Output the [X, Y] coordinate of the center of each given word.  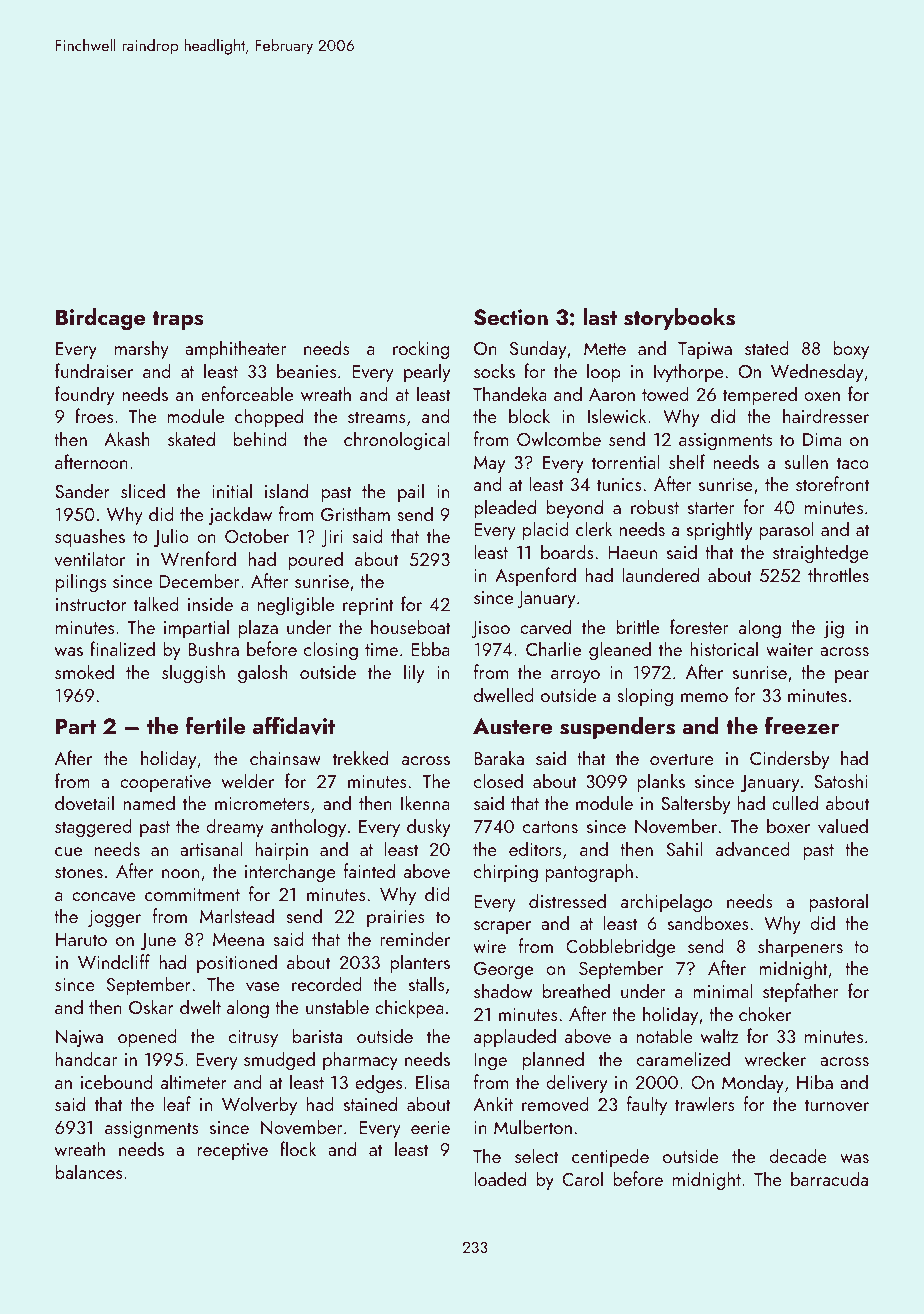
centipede [610, 1157]
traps [177, 320]
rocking [421, 349]
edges [378, 1083]
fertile [216, 725]
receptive [233, 1151]
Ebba [430, 648]
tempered [760, 395]
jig [834, 629]
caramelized [683, 1058]
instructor [91, 604]
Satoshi [841, 780]
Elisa [433, 1081]
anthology [308, 827]
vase [263, 986]
